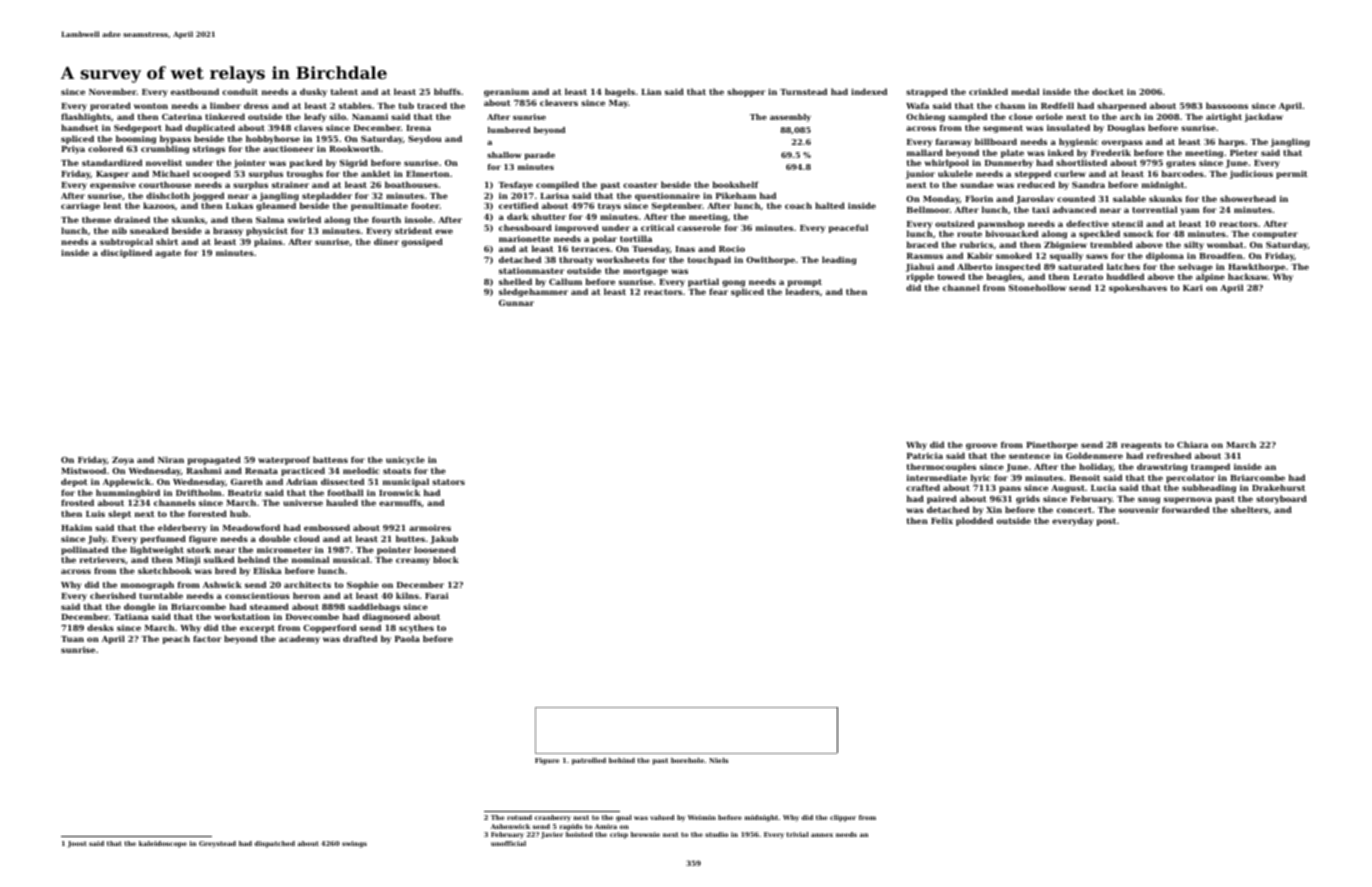  Describe the element at coordinates (942, 520) in the document. I see `Felix` at that location.
